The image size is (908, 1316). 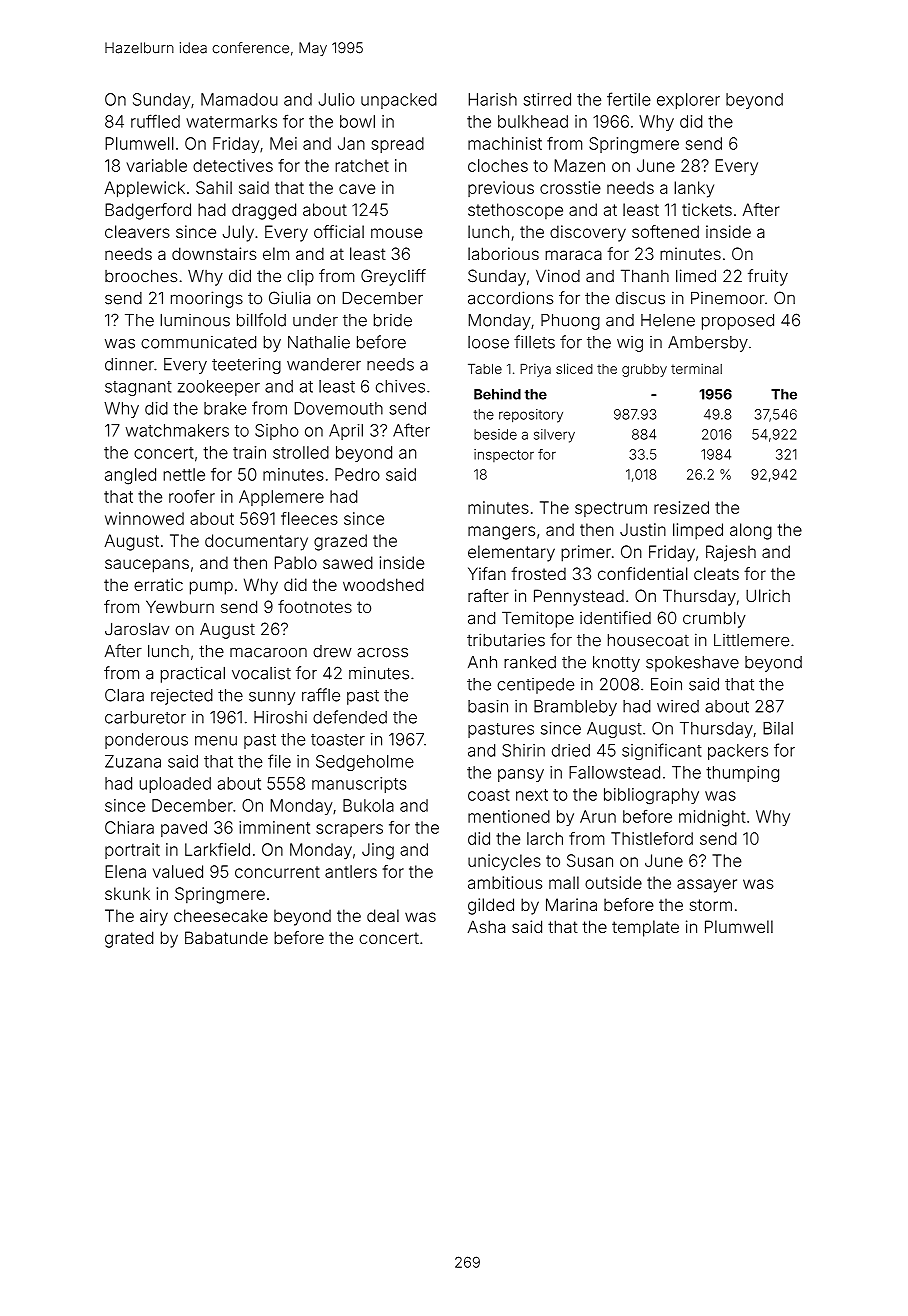 I want to click on Behind, so click(x=497, y=394).
